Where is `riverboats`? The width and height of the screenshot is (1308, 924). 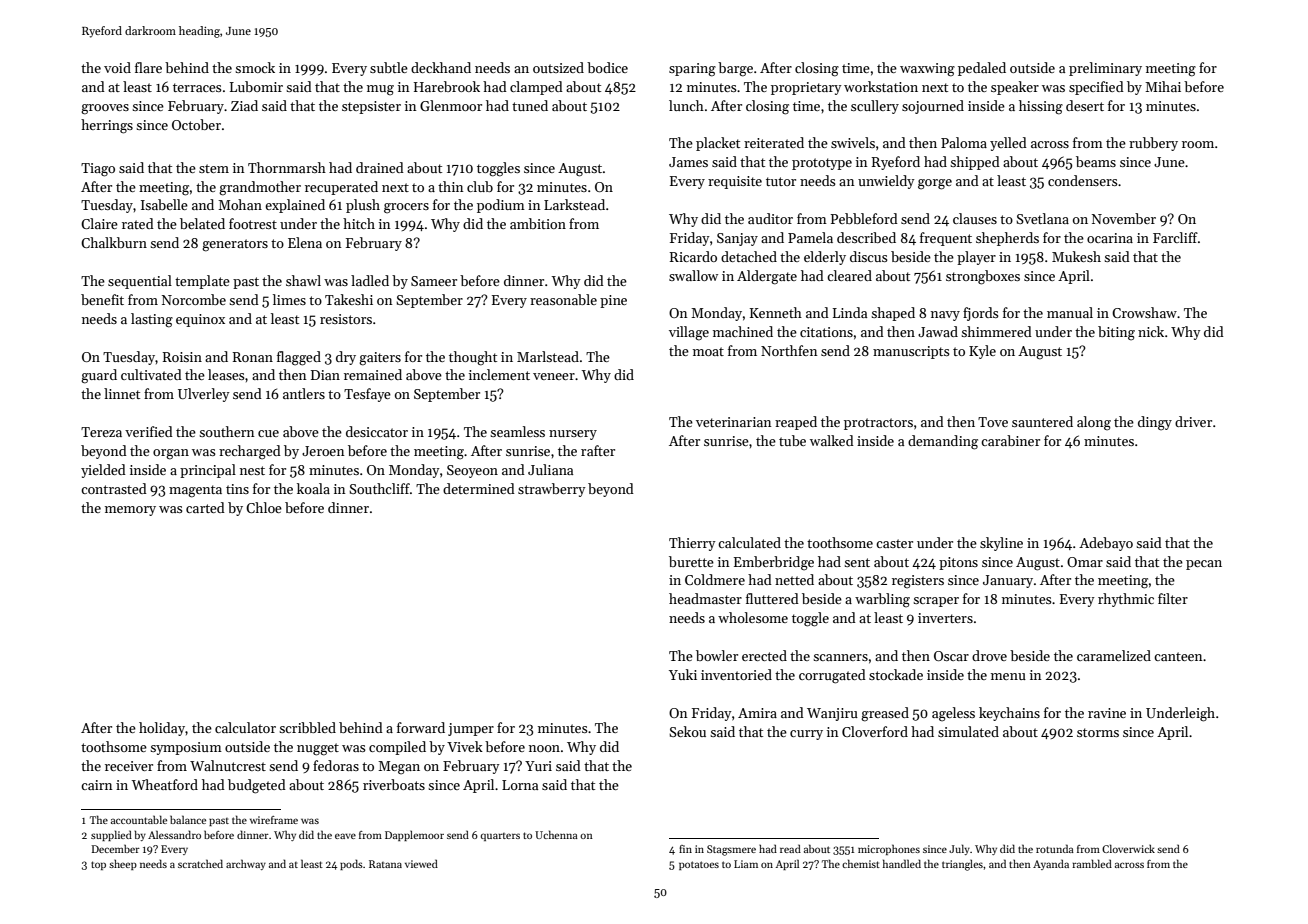
riverboats is located at coordinates (394, 784).
